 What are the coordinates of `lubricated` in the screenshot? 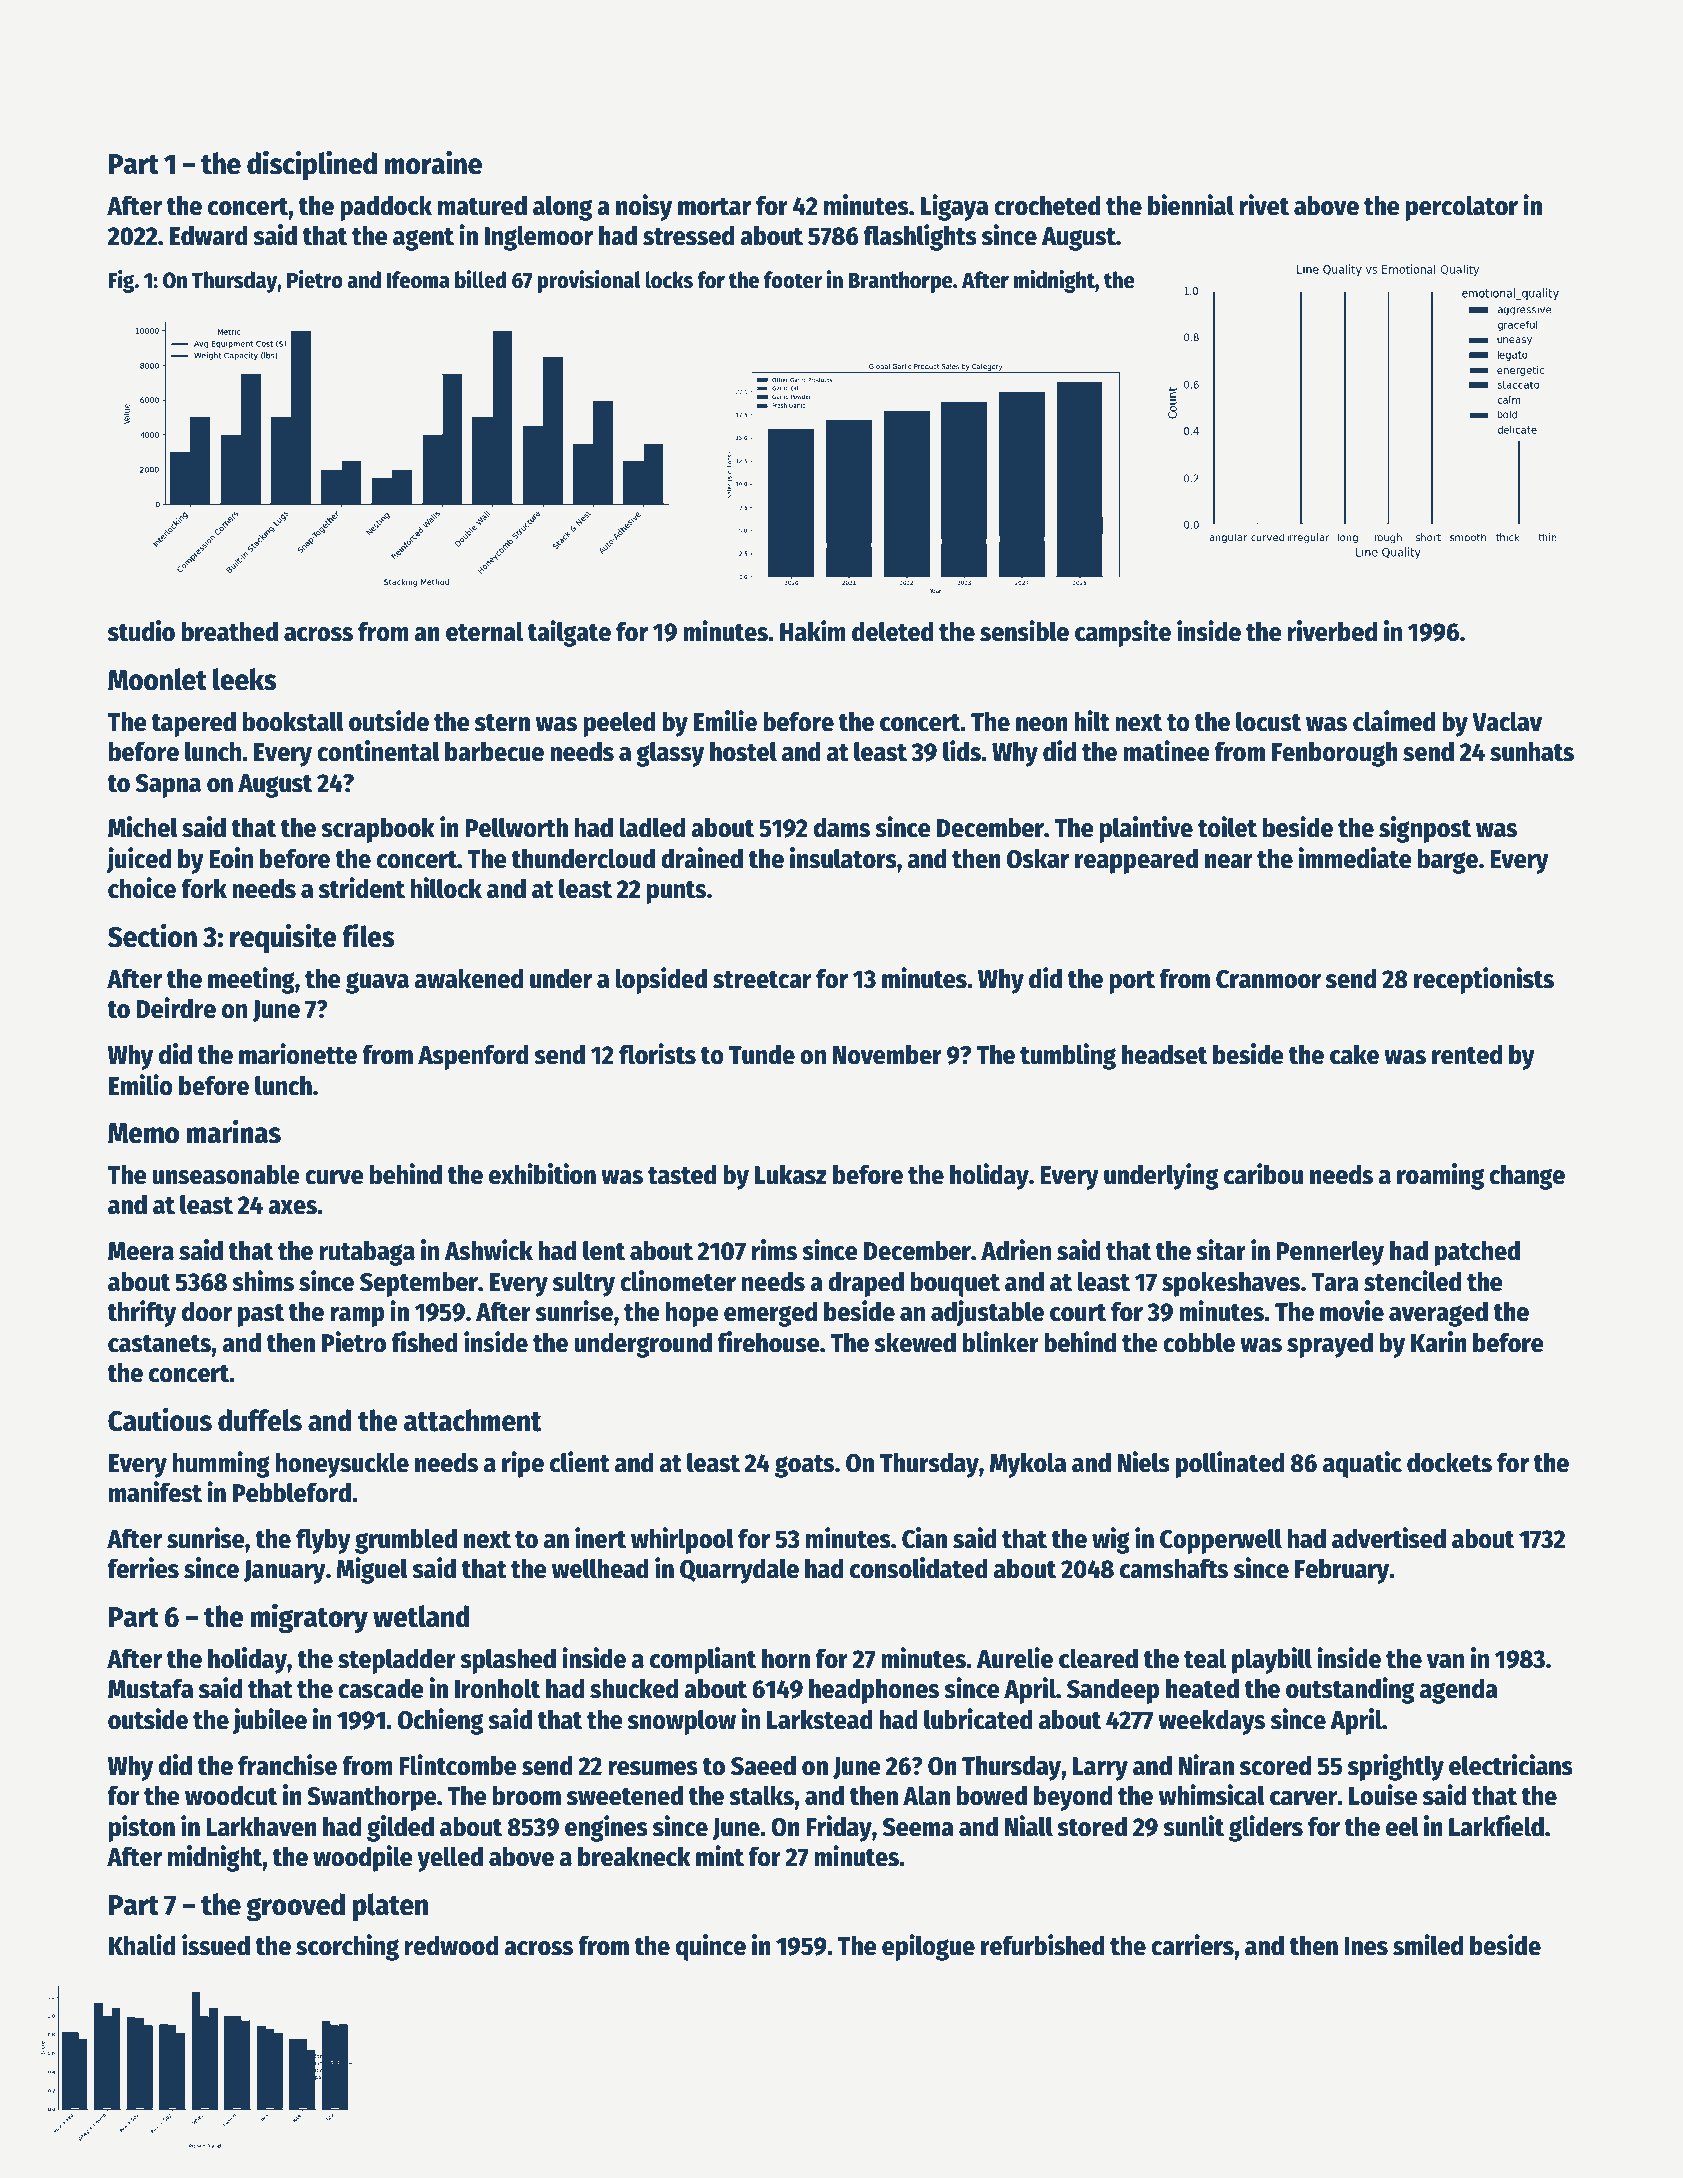 It's located at (978, 1719).
